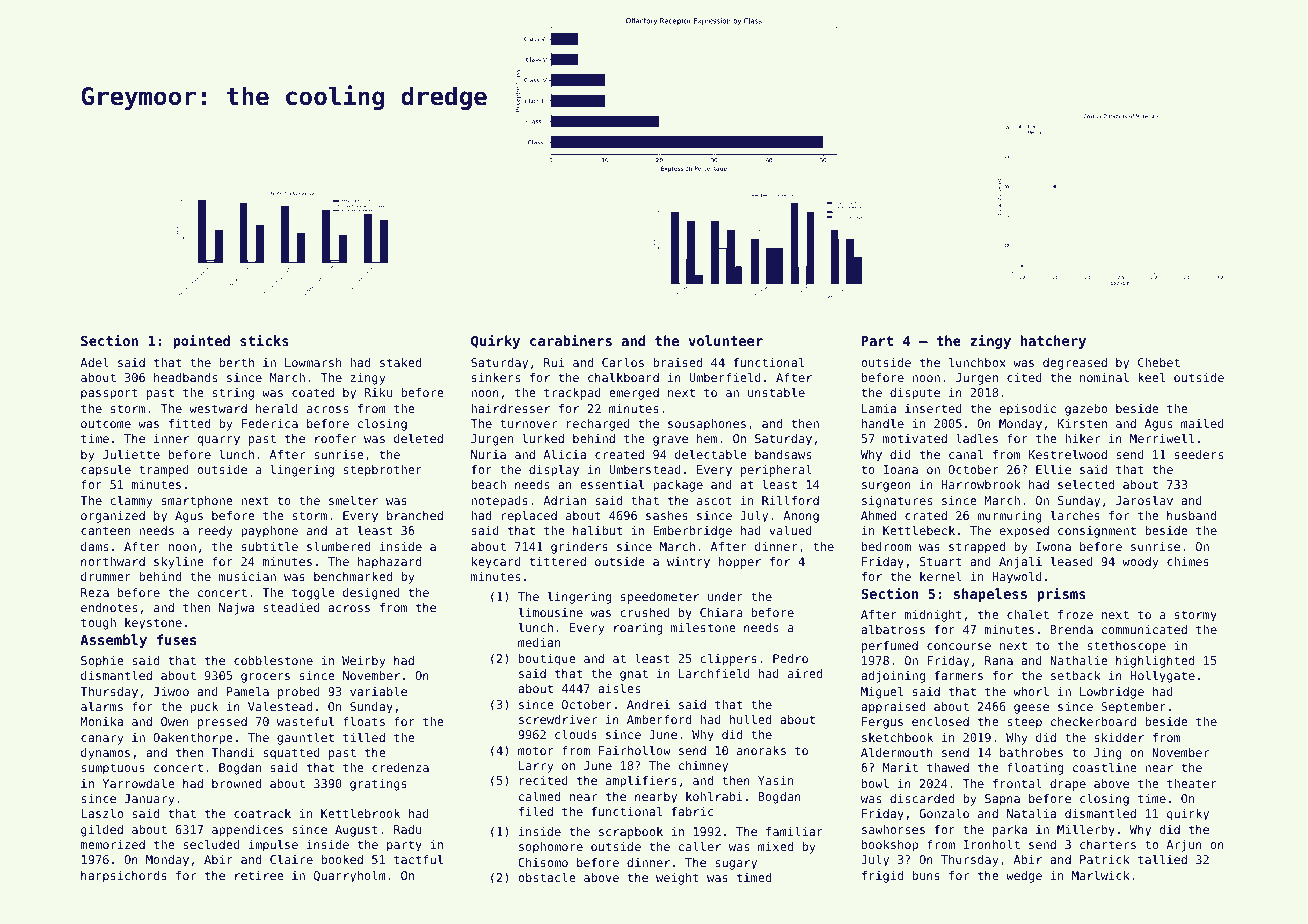  Describe the element at coordinates (1002, 800) in the screenshot. I see `Sapna` at that location.
